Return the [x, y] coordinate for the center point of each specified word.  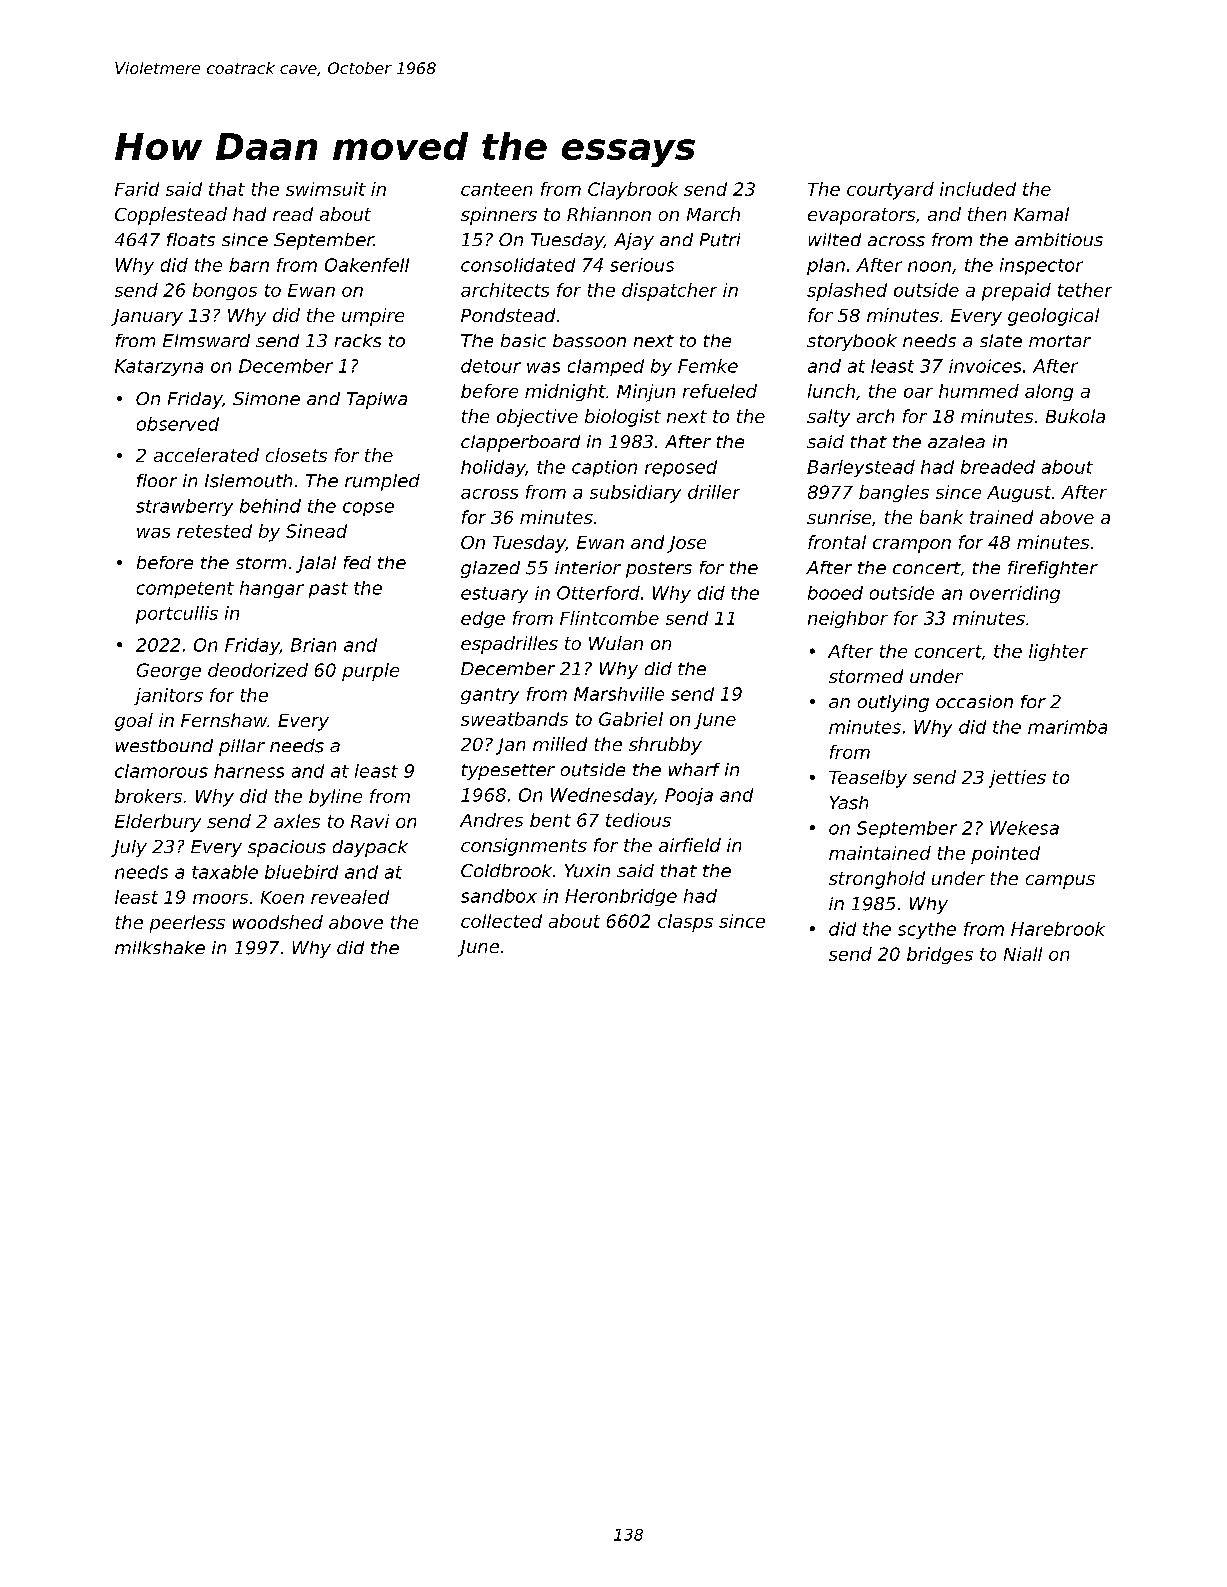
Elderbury [158, 823]
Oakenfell [367, 265]
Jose [686, 544]
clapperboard [520, 443]
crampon [912, 546]
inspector [1041, 266]
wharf [694, 769]
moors [220, 899]
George [169, 671]
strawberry [184, 507]
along [1049, 392]
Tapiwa [377, 400]
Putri [720, 240]
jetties [1017, 779]
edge [483, 619]
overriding [1015, 594]
